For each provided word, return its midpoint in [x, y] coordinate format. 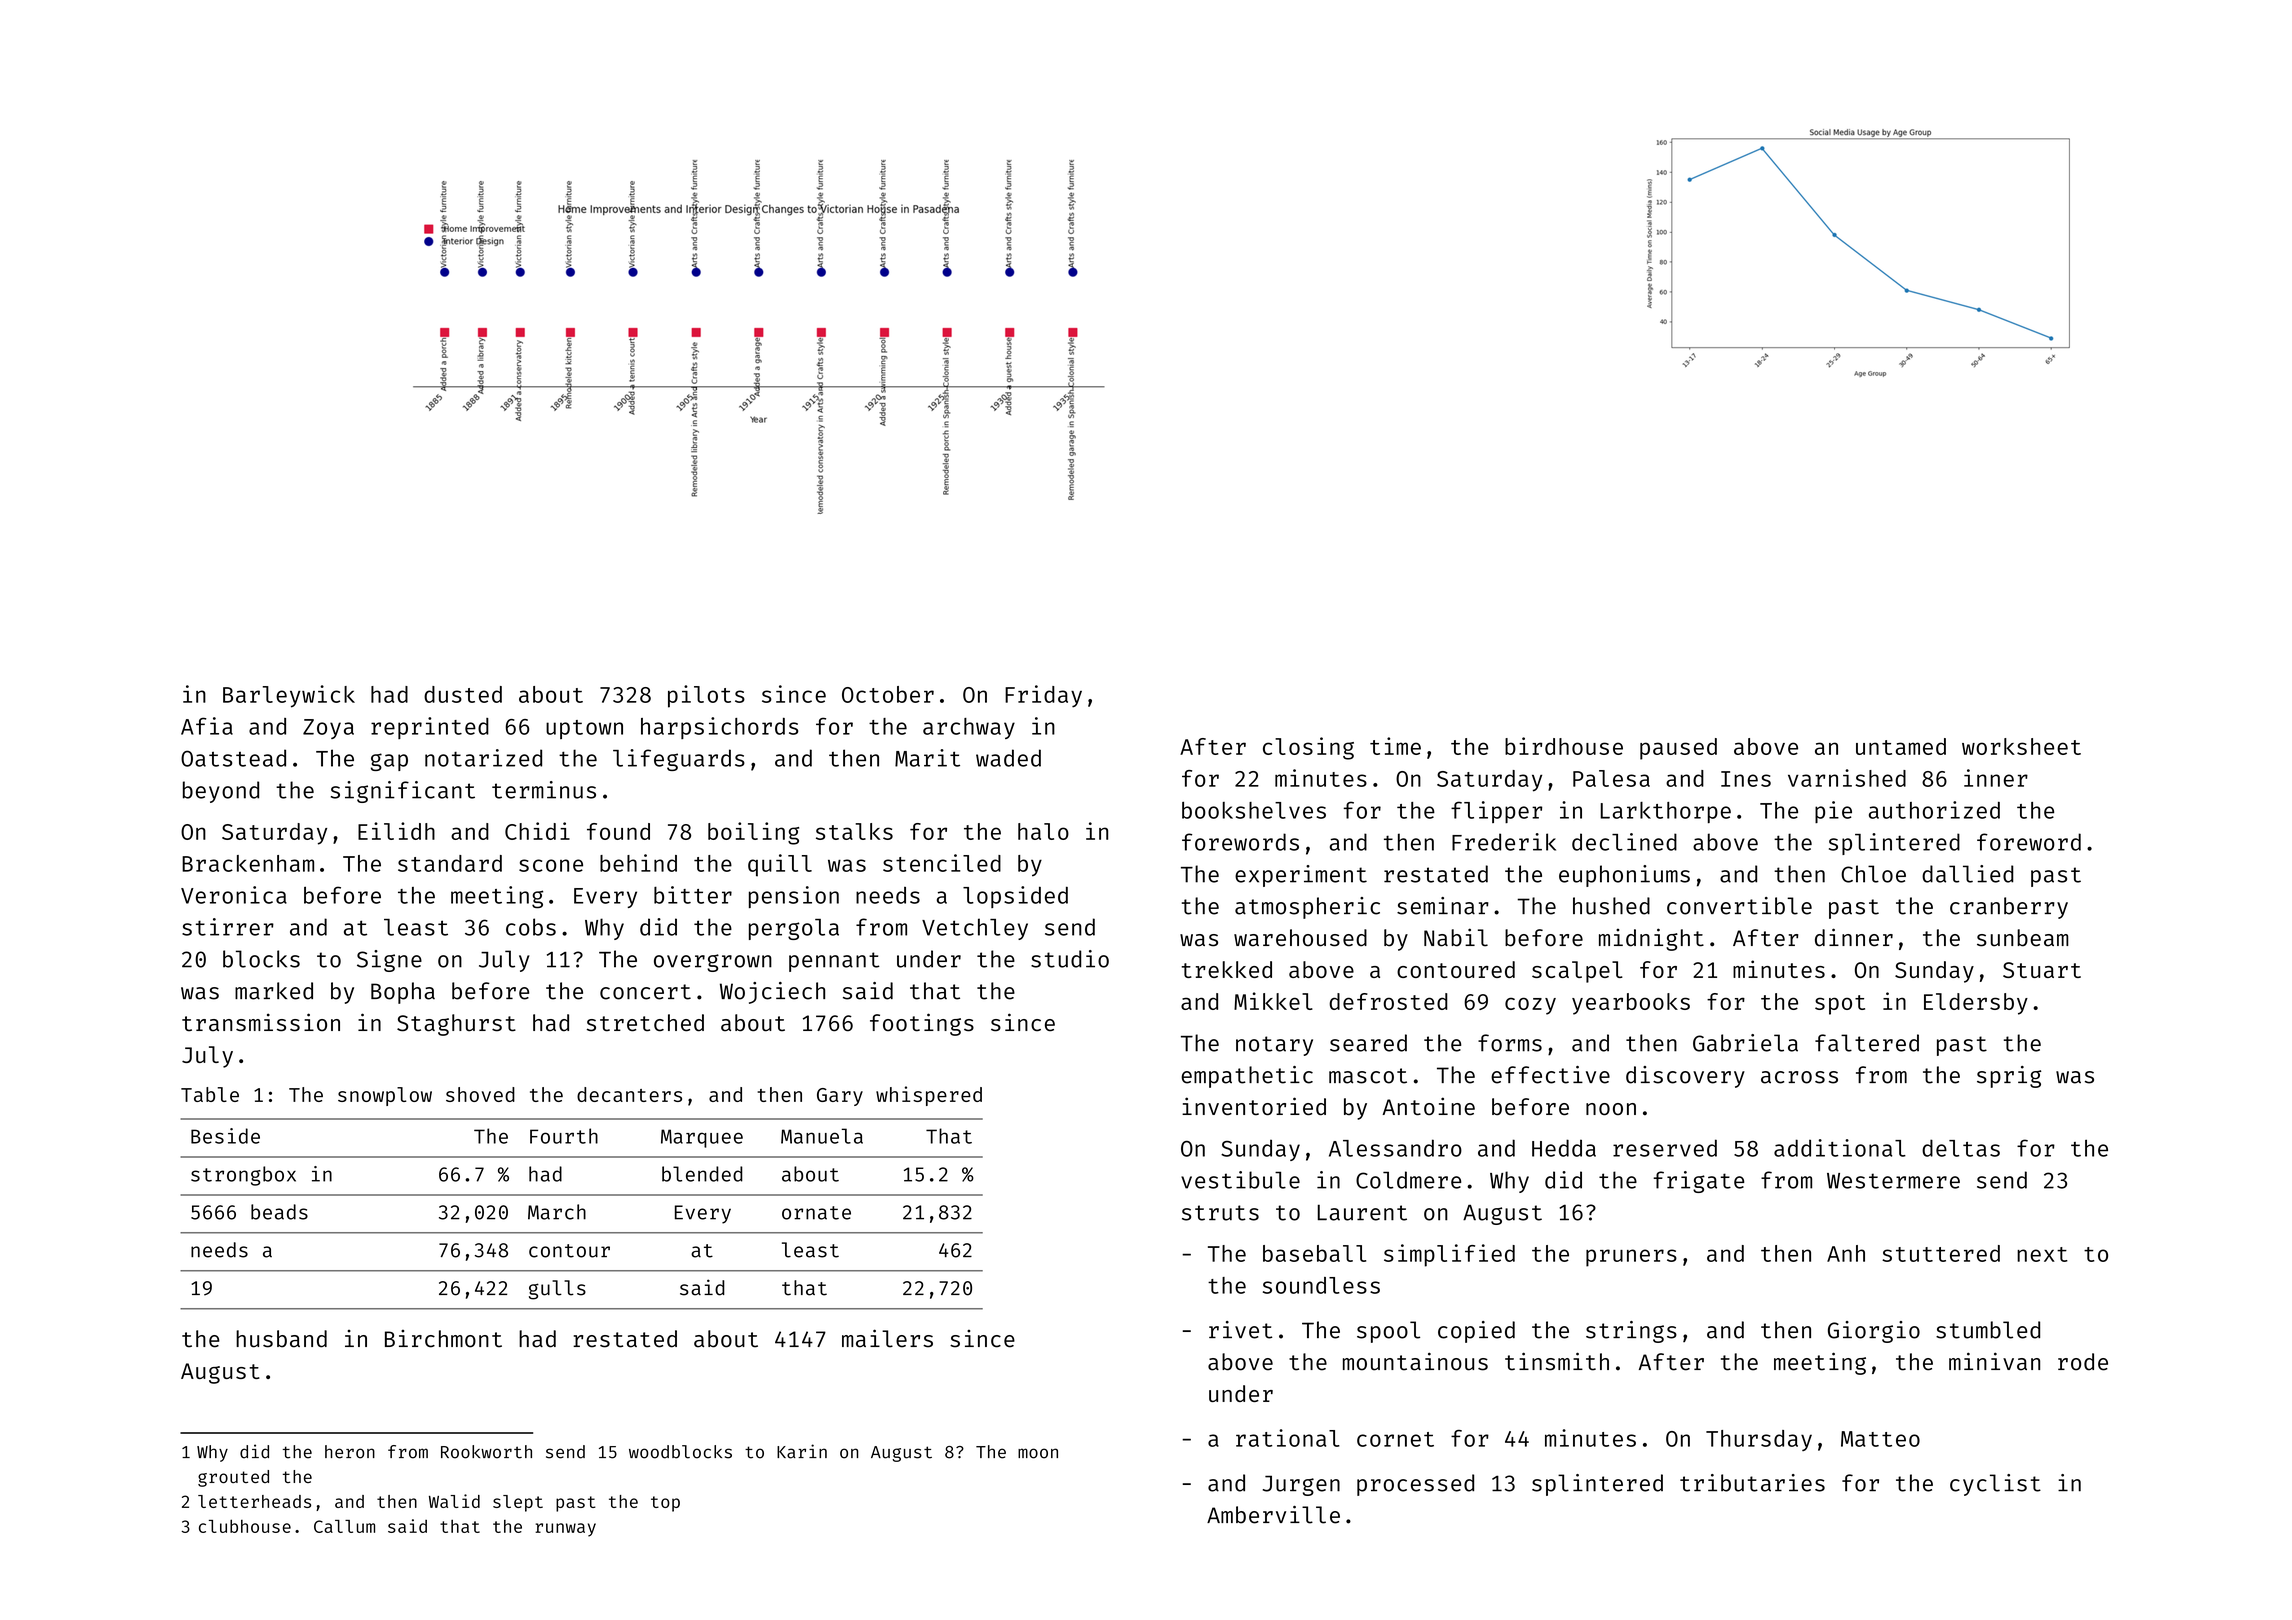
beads [279, 1212]
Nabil [1456, 937]
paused [1678, 749]
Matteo [1880, 1439]
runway [565, 1530]
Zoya [328, 729]
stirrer [228, 927]
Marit [927, 758]
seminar [1443, 906]
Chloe [1873, 874]
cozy [1530, 1006]
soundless [1321, 1285]
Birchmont [443, 1339]
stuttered [1941, 1253]
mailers [887, 1338]
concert [645, 992]
